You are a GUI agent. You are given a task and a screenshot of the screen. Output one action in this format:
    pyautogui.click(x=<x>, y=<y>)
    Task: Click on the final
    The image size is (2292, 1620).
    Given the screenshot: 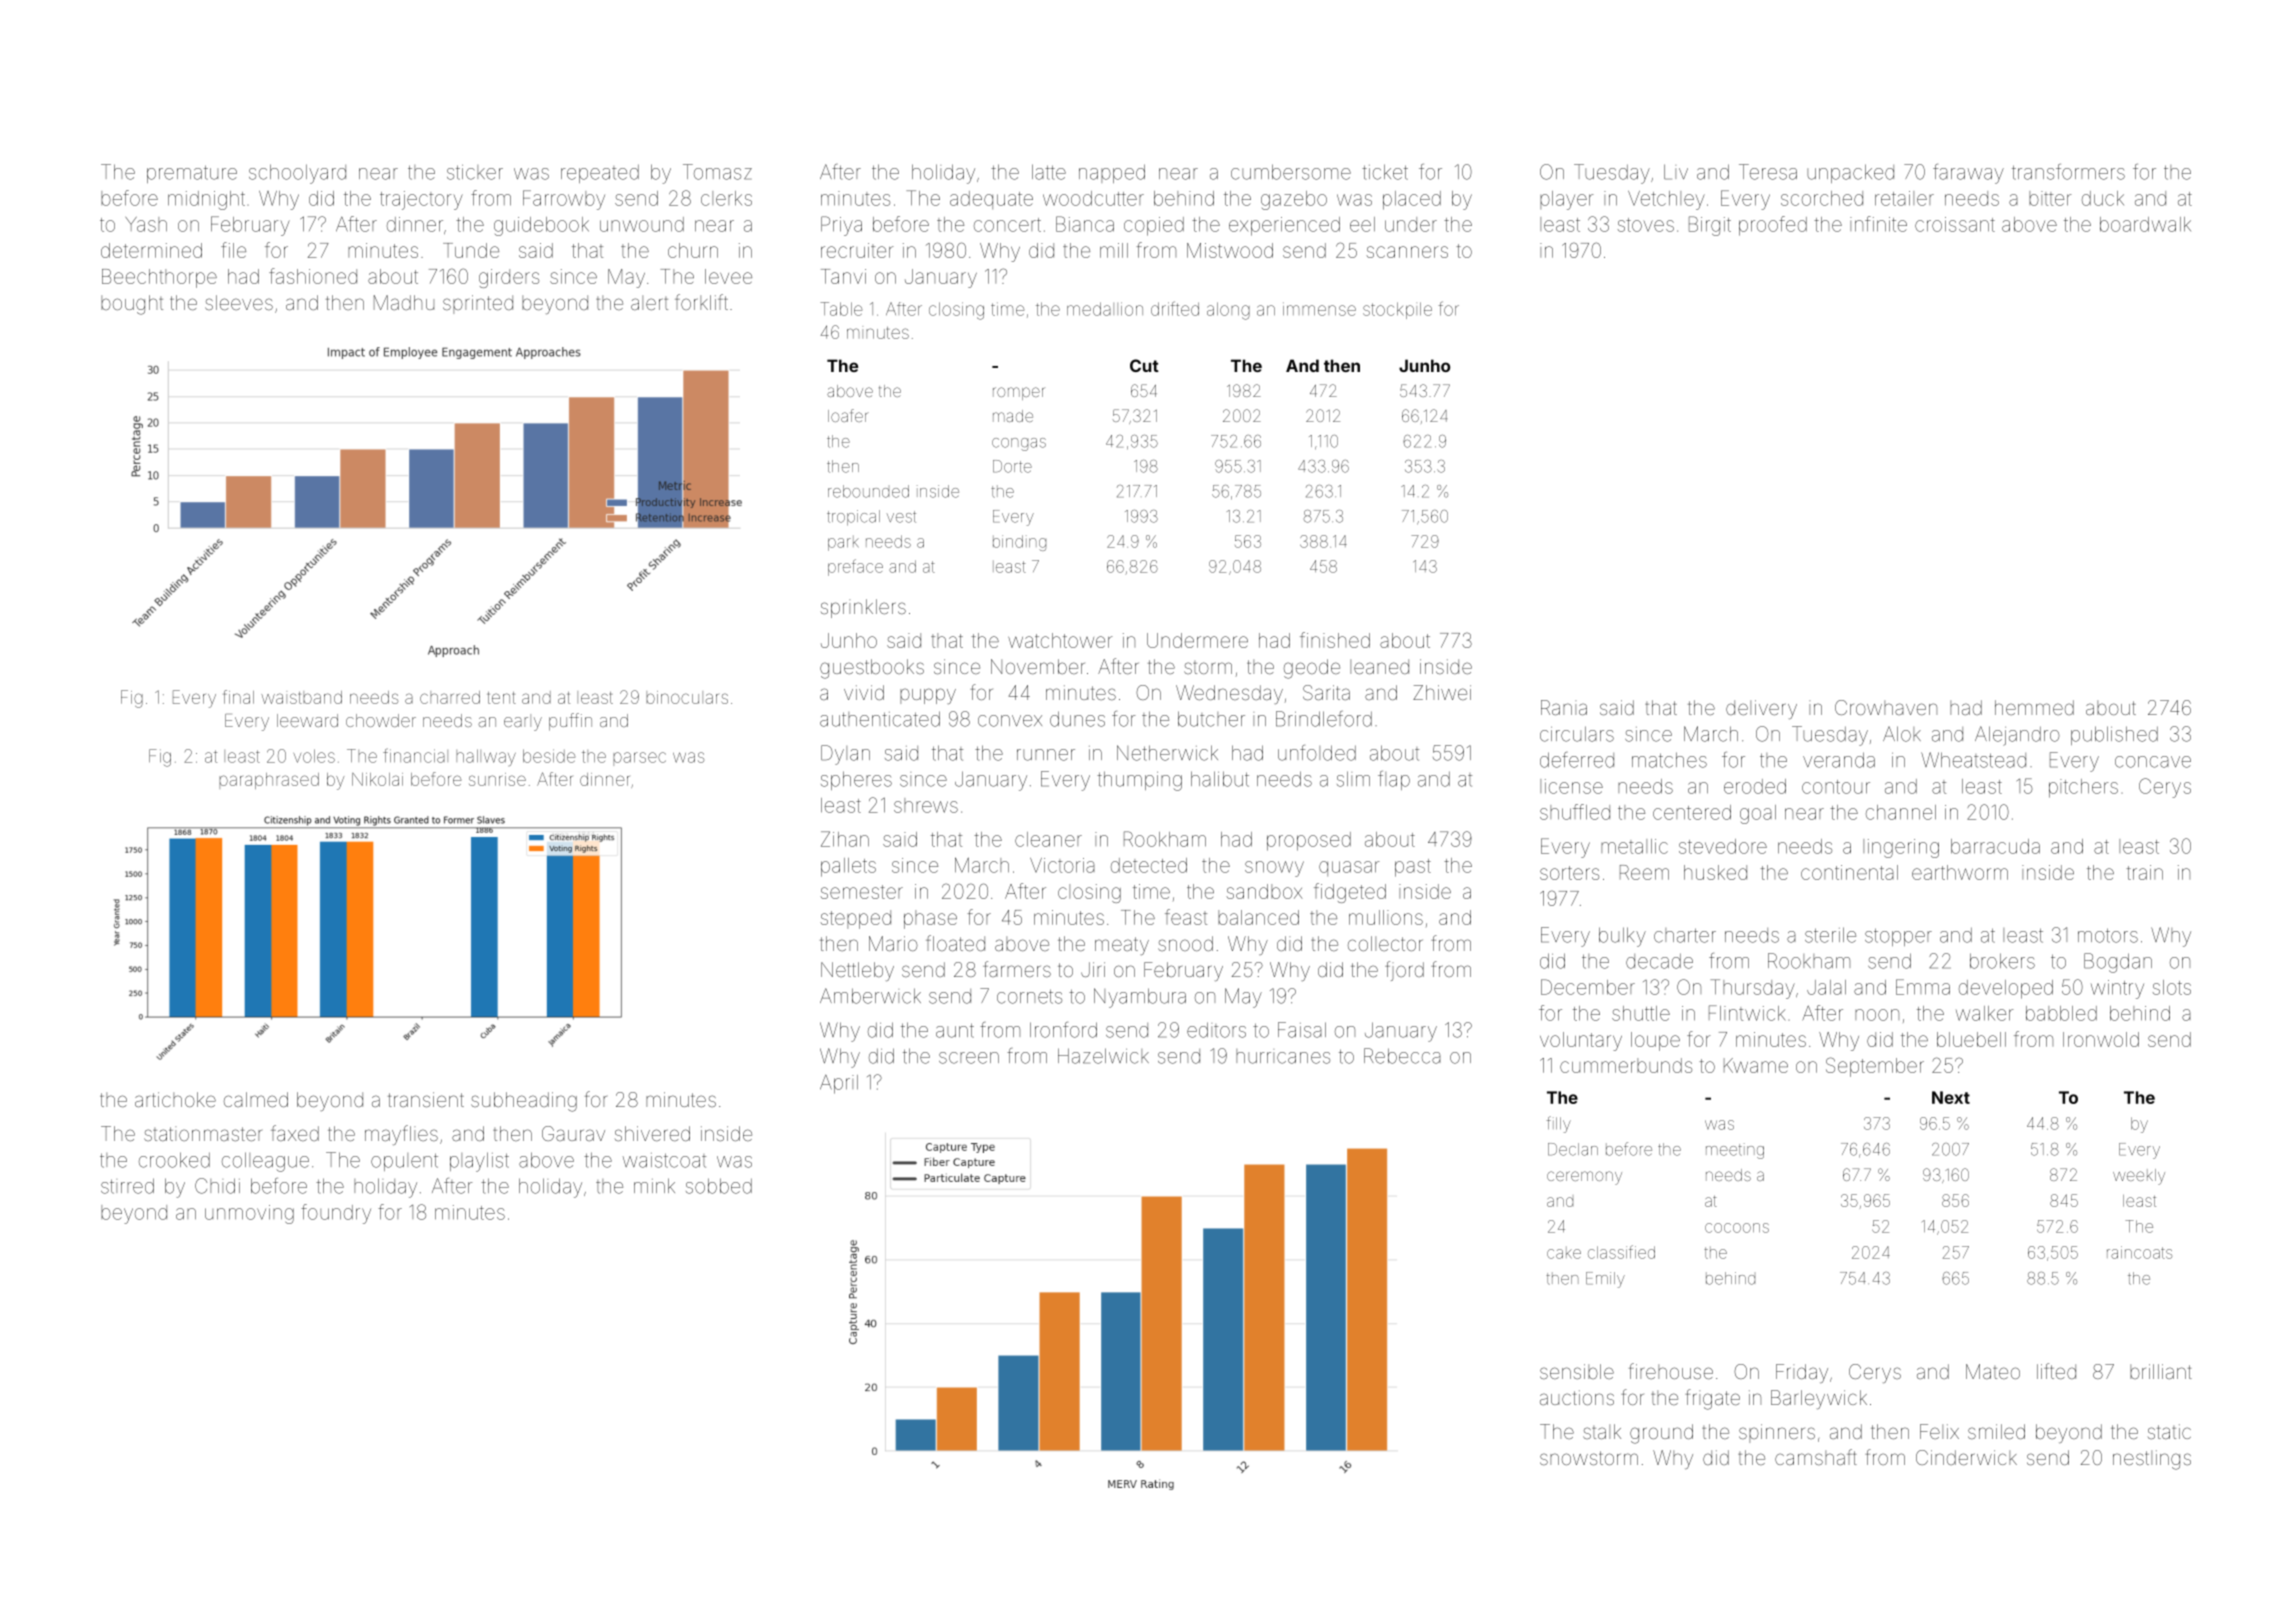 What is the action you would take?
    pyautogui.click(x=238, y=697)
